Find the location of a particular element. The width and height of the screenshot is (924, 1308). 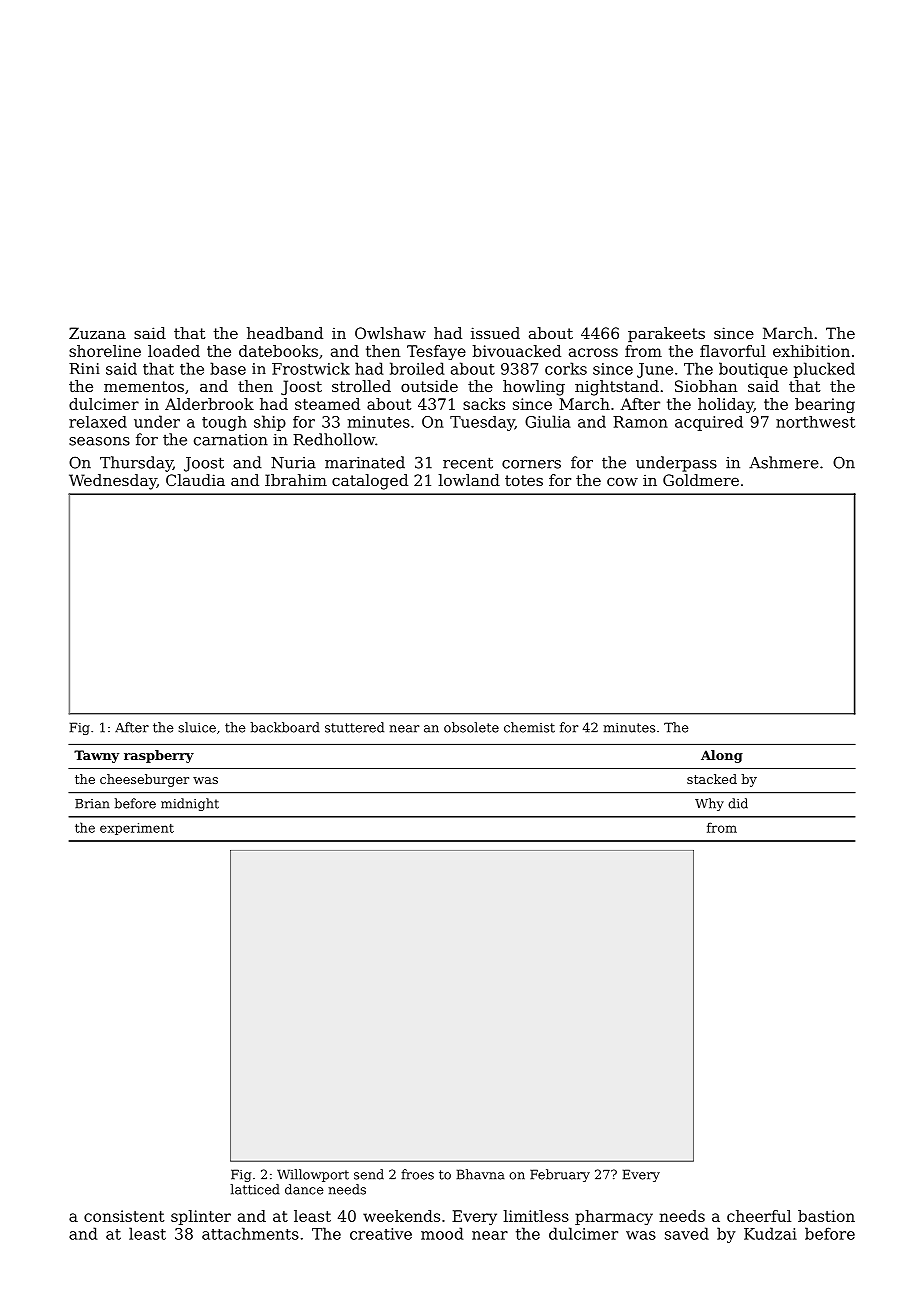

Thursday is located at coordinates (136, 464).
